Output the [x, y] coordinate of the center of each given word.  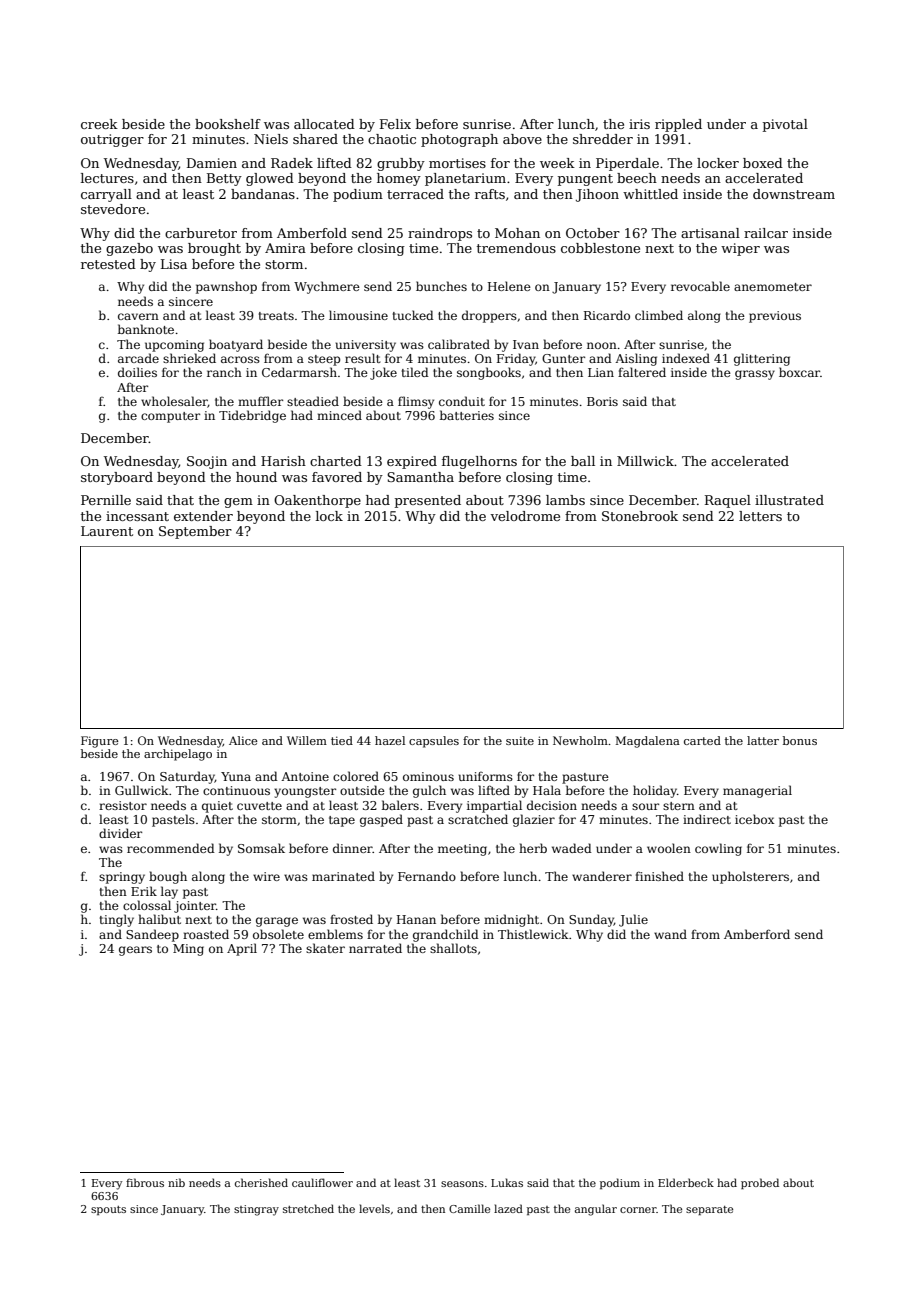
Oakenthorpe [317, 501]
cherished [261, 1182]
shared [315, 139]
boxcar [799, 372]
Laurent [107, 531]
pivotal [785, 125]
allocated [324, 124]
